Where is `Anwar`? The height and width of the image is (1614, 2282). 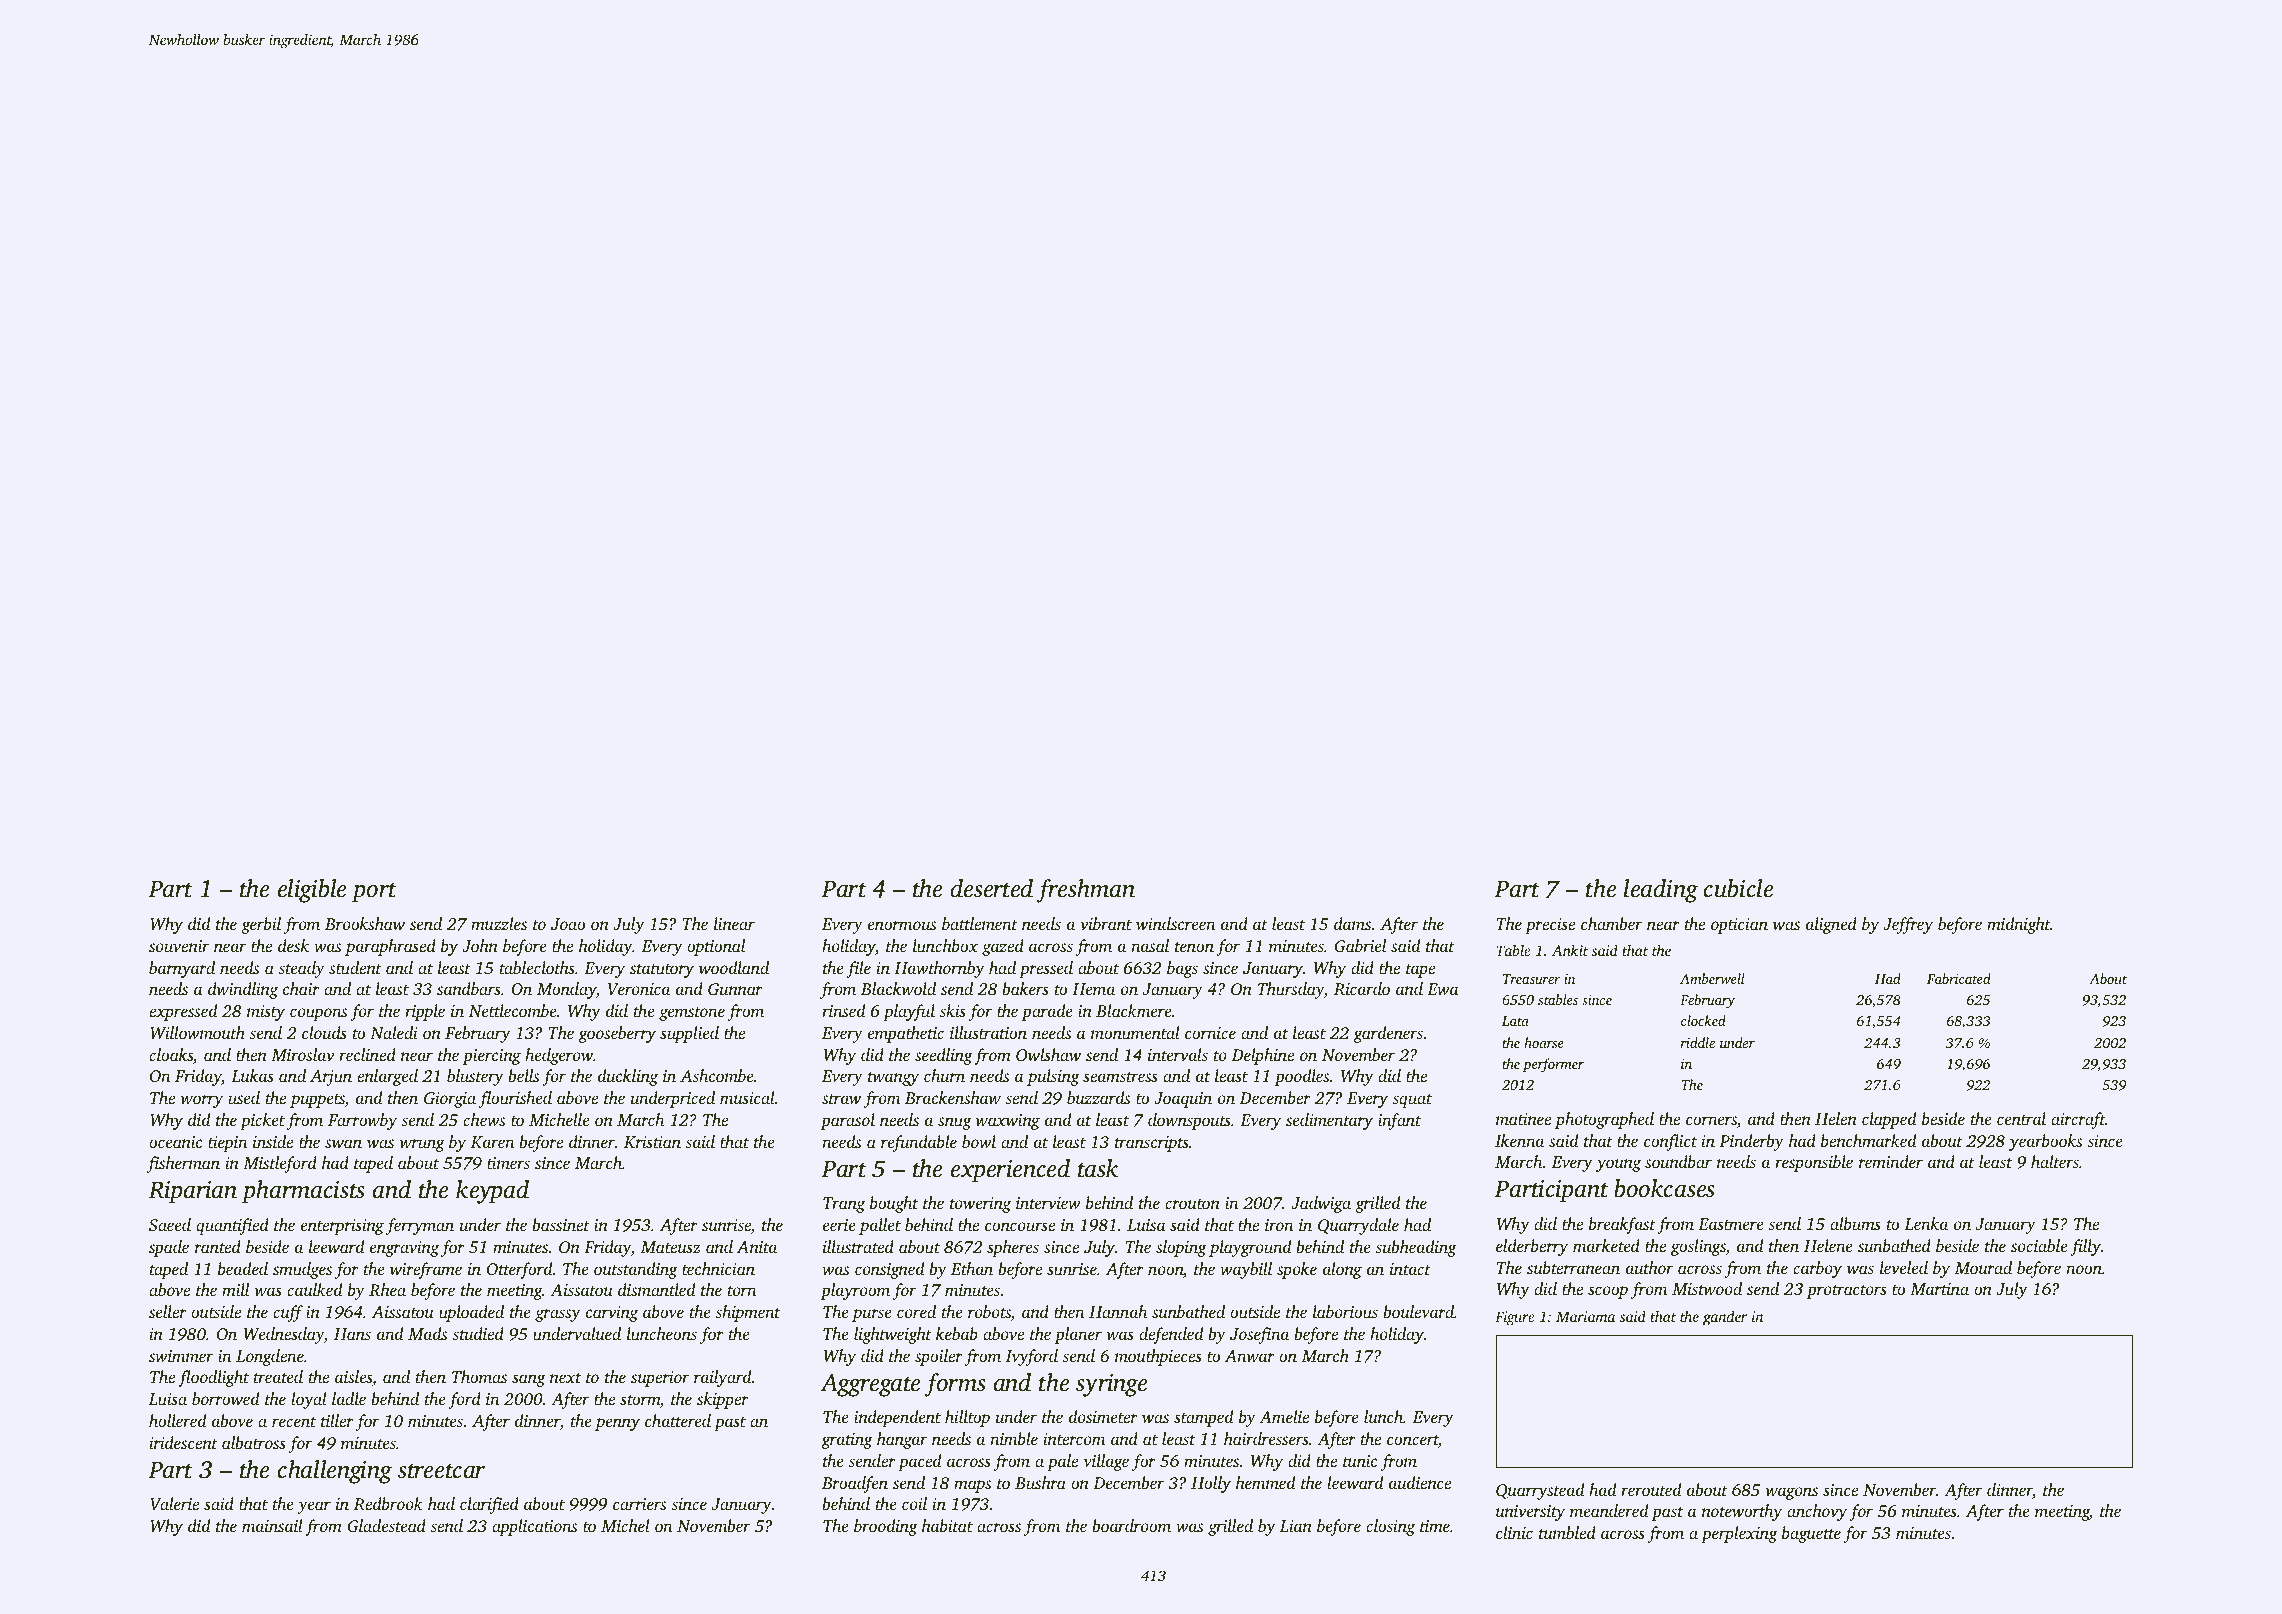
Anwar is located at coordinates (1250, 1356).
